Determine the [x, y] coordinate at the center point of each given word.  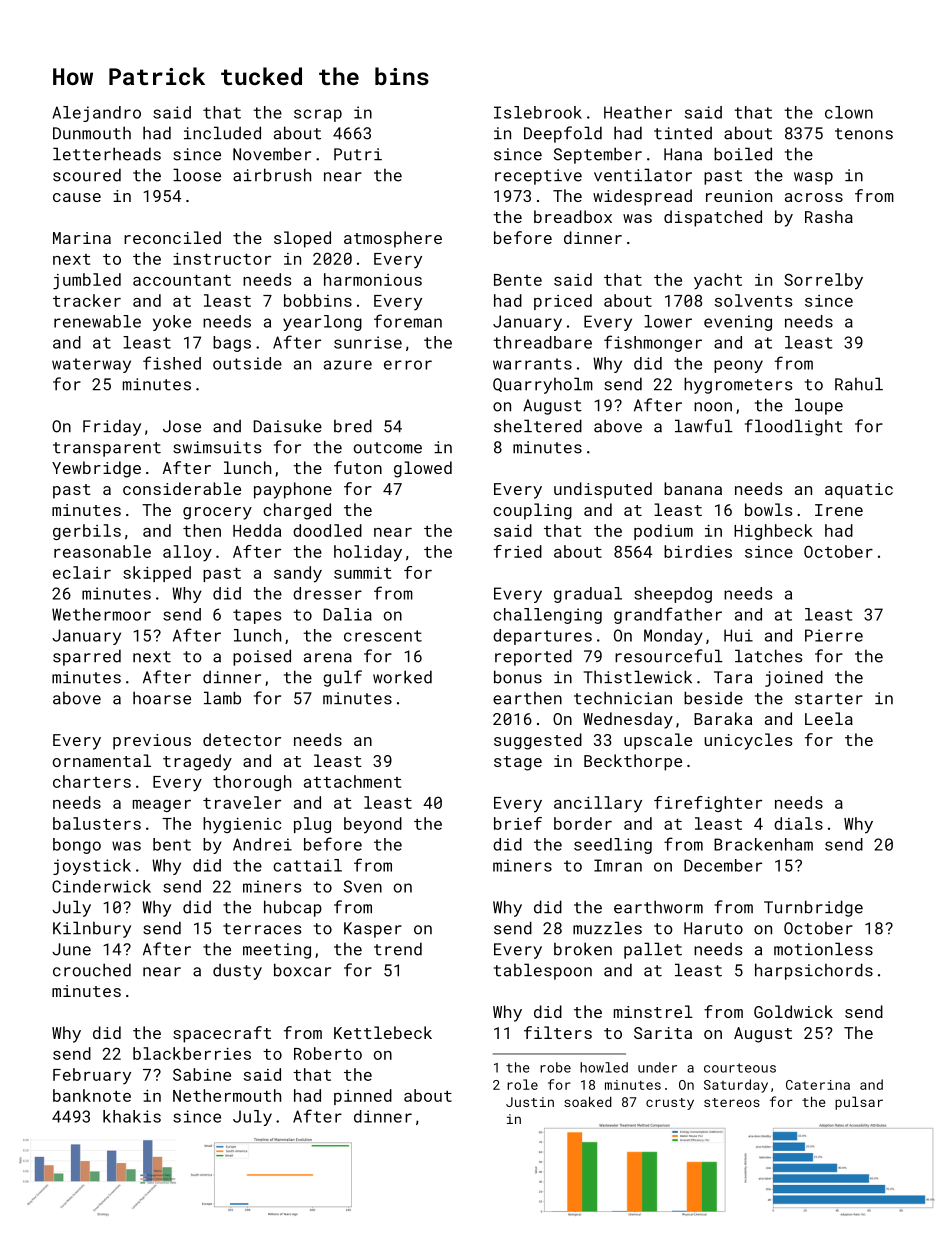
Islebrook [538, 112]
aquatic [859, 491]
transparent [107, 449]
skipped [157, 574]
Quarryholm [543, 385]
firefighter [708, 804]
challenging [547, 616]
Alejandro [96, 114]
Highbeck [773, 532]
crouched [92, 970]
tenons [864, 134]
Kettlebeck [383, 1032]
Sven [363, 886]
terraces [262, 929]
